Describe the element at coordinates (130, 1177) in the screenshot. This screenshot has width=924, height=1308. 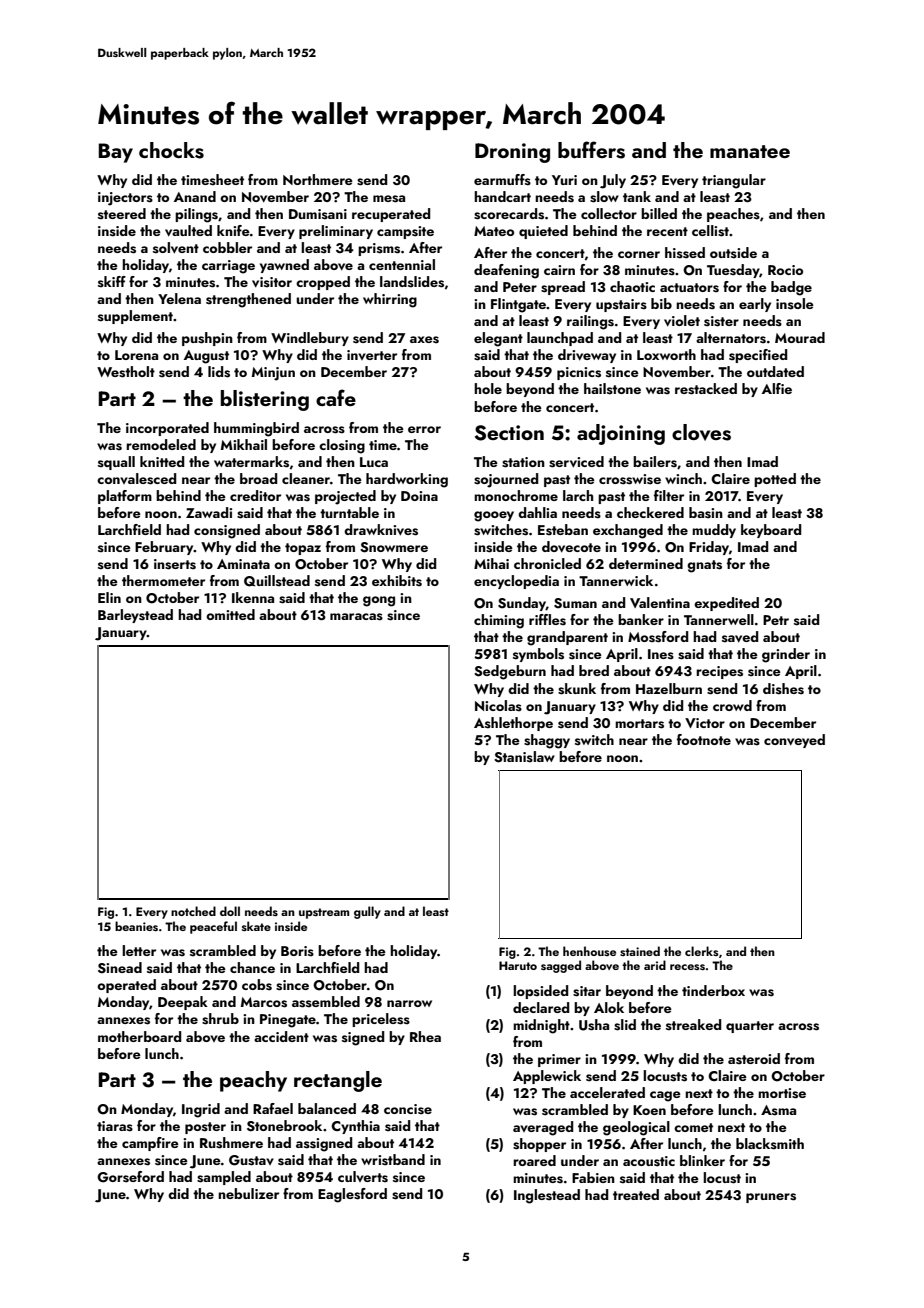
I see `Gorseford` at that location.
